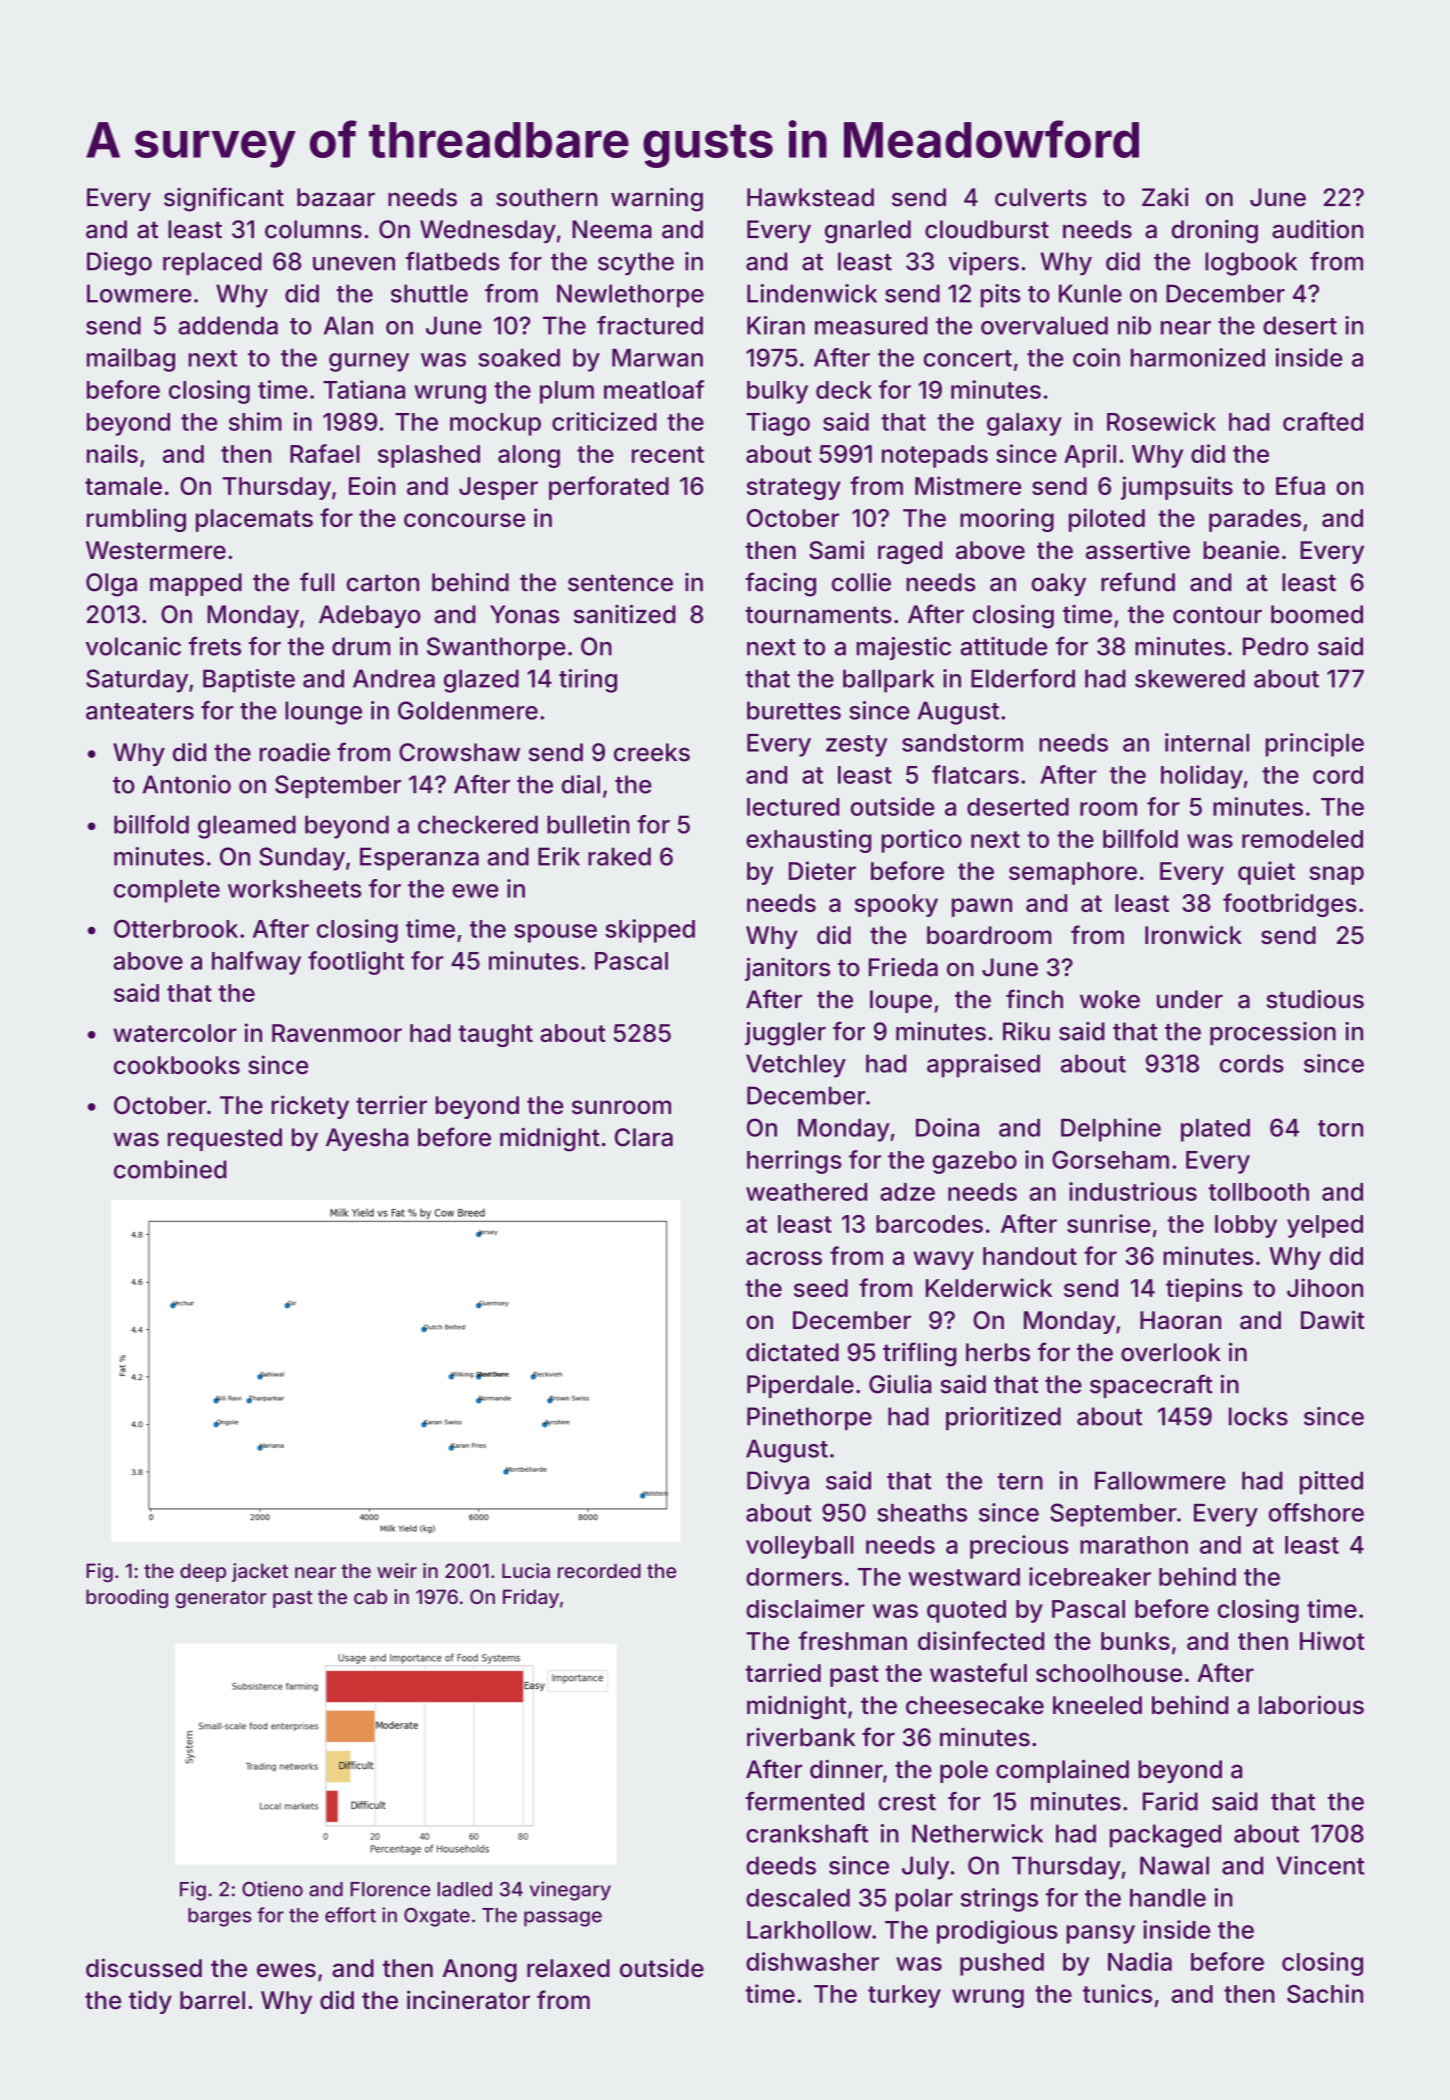  Describe the element at coordinates (1193, 935) in the page. I see `Ironwick` at that location.
